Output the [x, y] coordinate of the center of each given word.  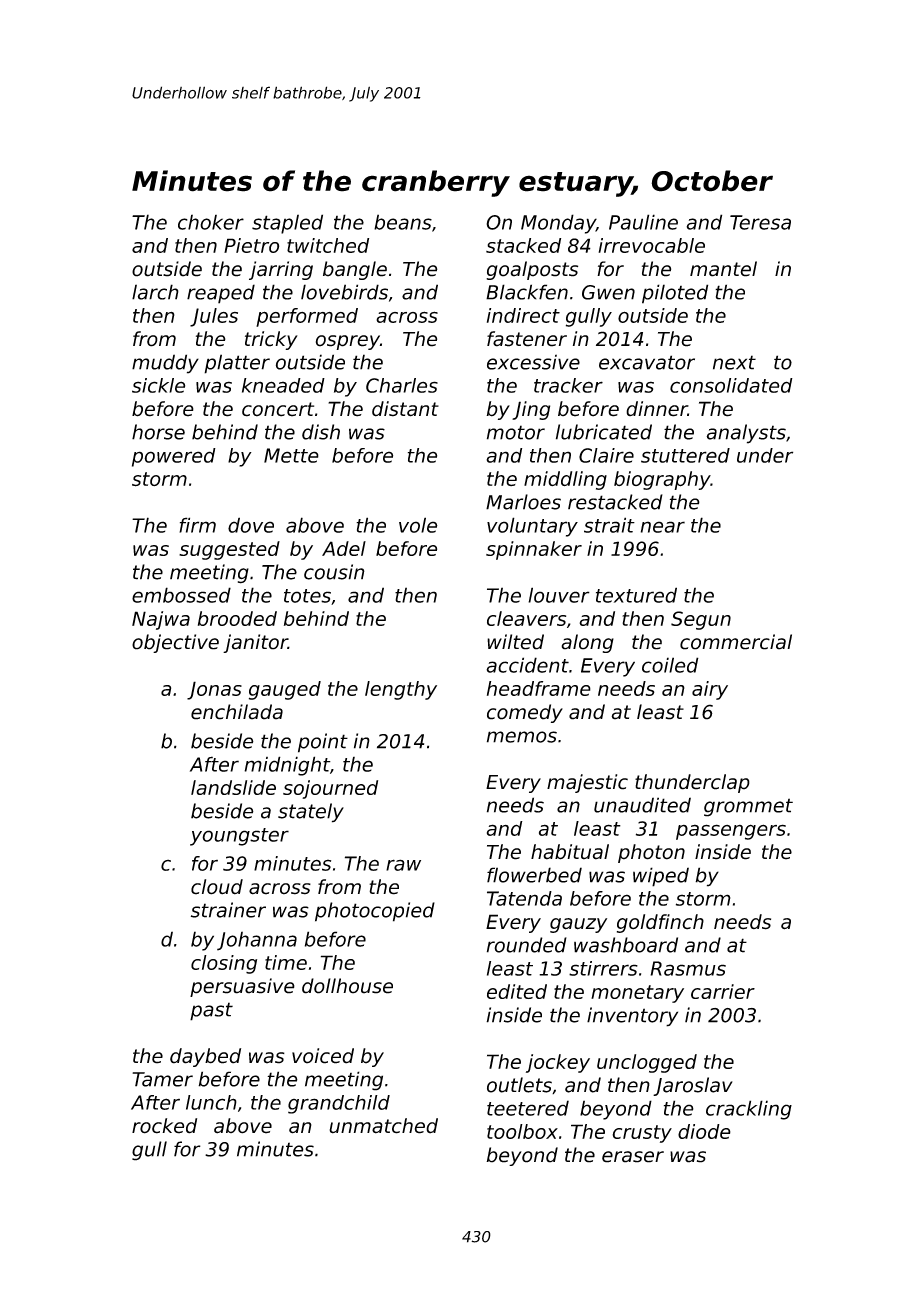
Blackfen [527, 292]
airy [710, 690]
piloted [675, 294]
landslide [233, 787]
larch [155, 292]
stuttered [685, 455]
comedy [525, 713]
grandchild [339, 1104]
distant [405, 409]
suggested [229, 550]
